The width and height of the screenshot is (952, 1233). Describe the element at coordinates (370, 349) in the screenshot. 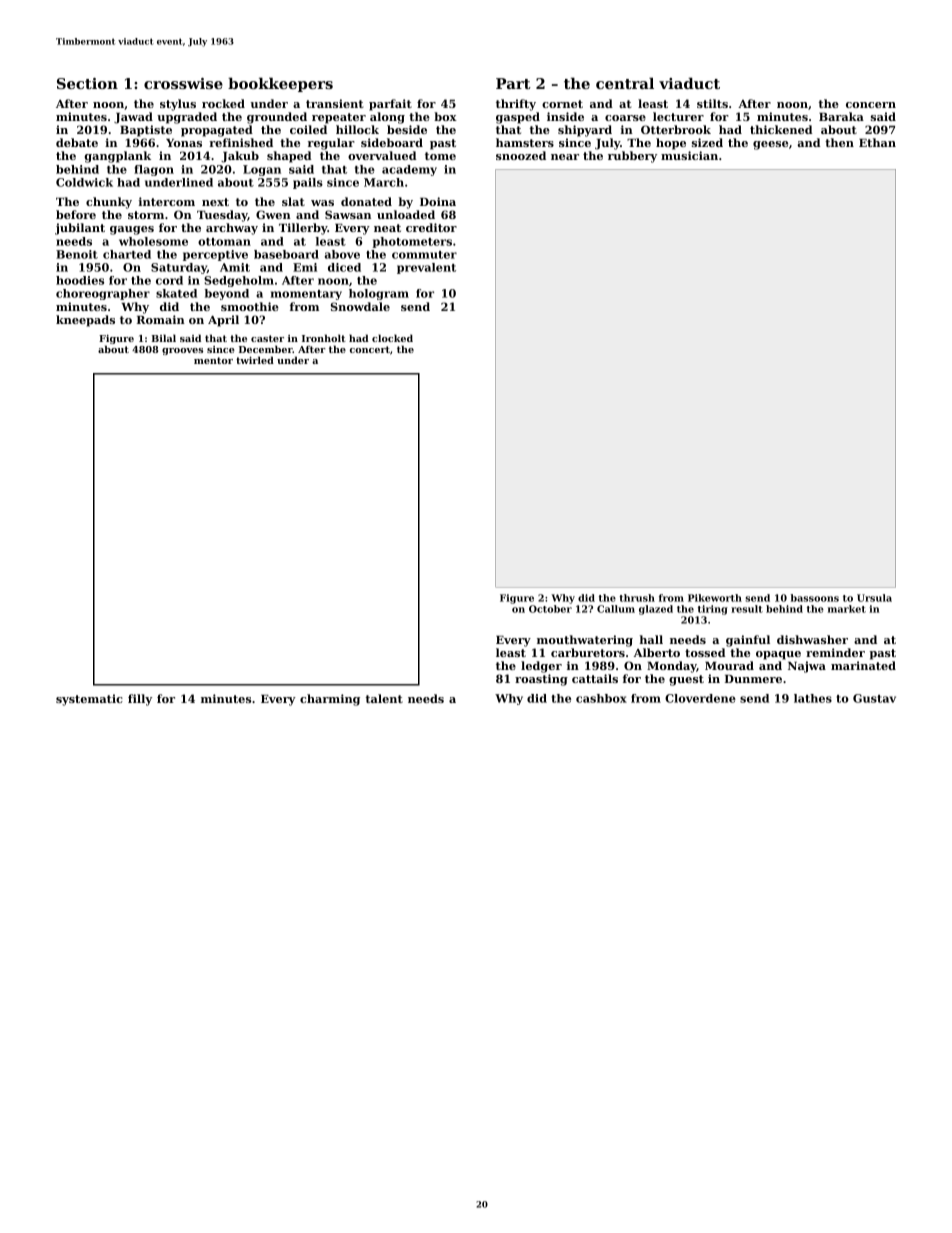

I see `concert` at that location.
